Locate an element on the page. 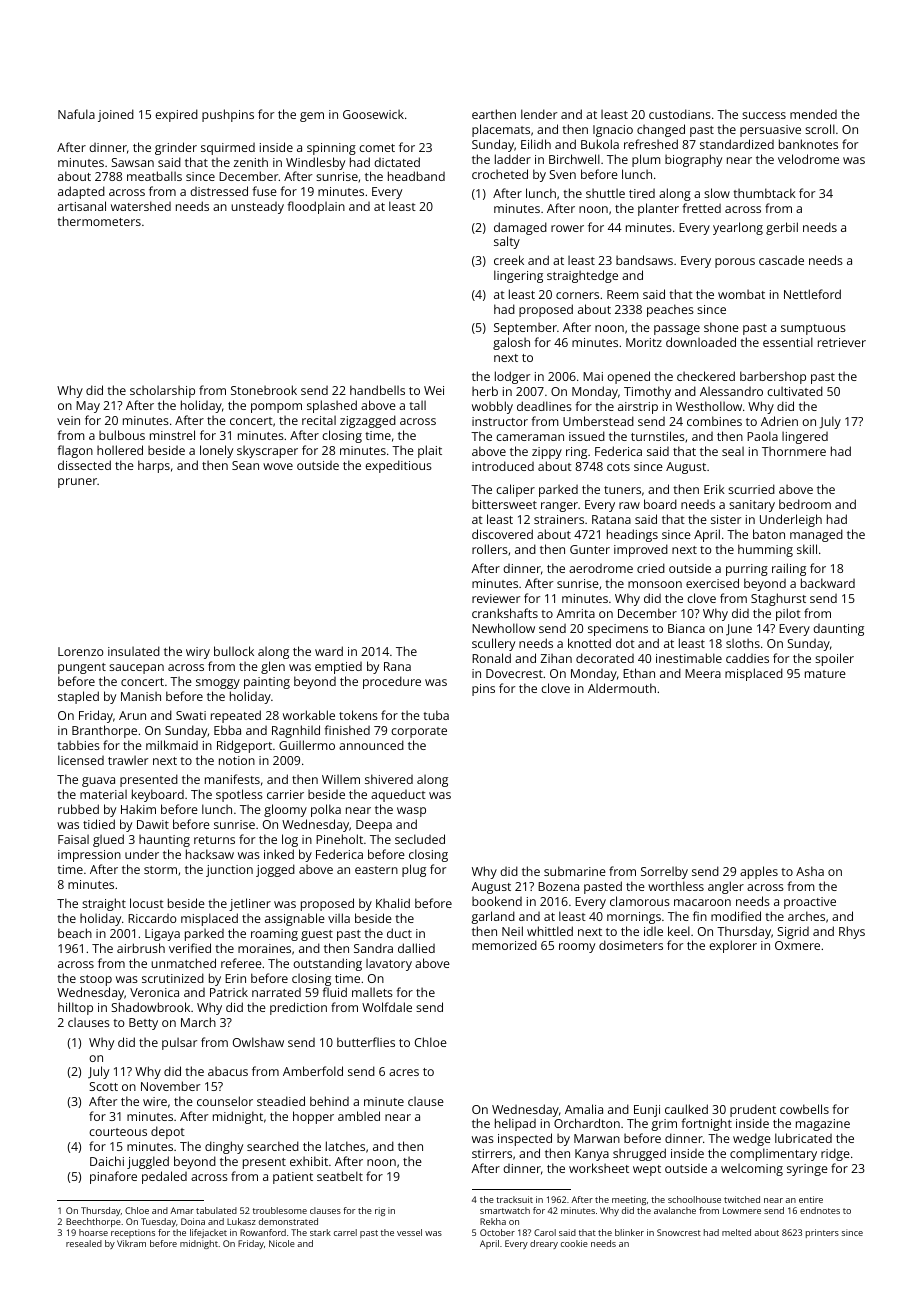 The image size is (924, 1308). mended is located at coordinates (813, 114).
